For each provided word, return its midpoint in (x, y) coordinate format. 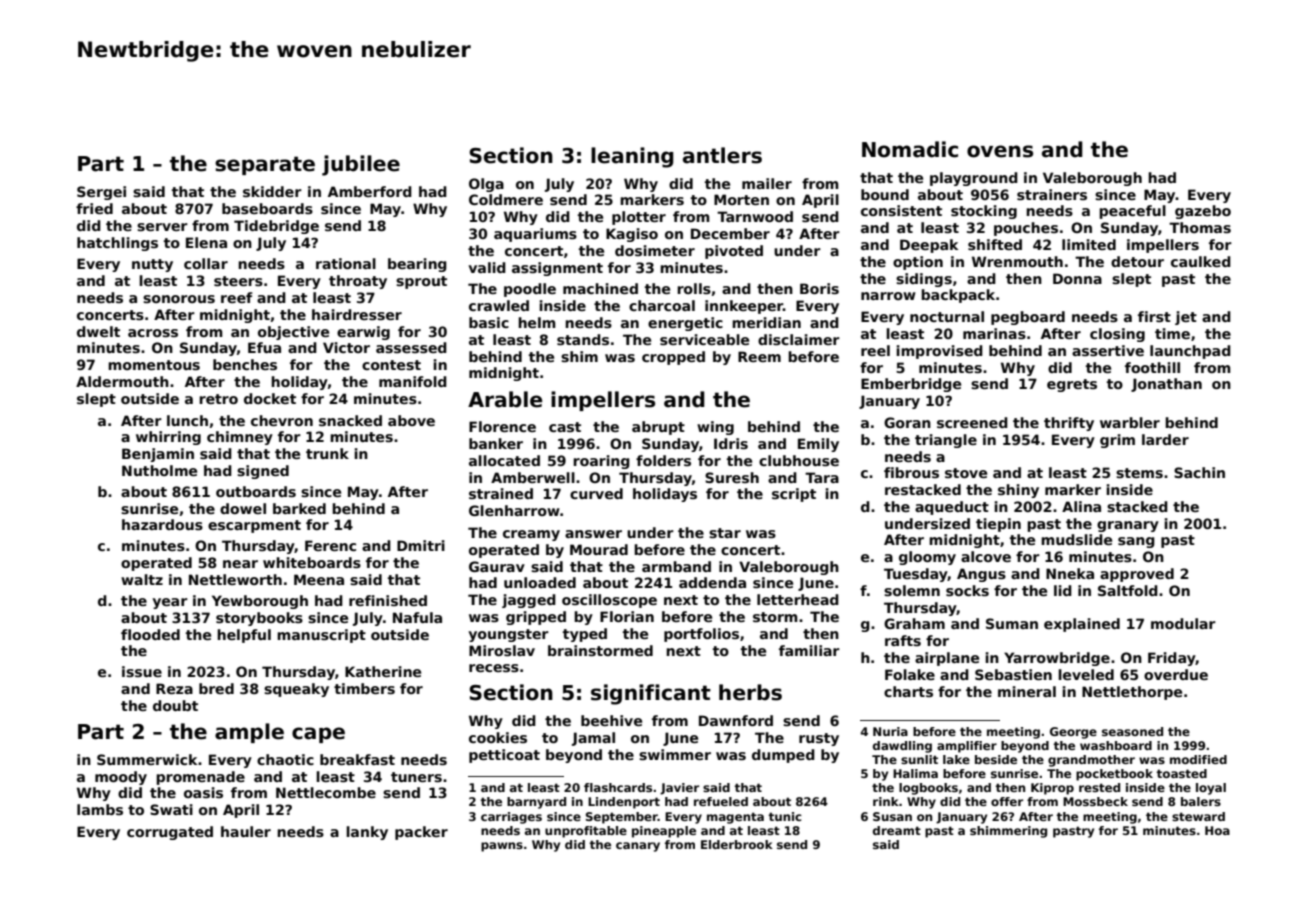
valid (487, 267)
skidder (272, 191)
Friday (1172, 659)
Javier (679, 789)
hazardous (162, 524)
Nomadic (910, 149)
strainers (1052, 194)
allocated (504, 460)
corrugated (170, 833)
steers (238, 281)
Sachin (1199, 472)
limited (1089, 244)
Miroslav (502, 650)
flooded (150, 634)
